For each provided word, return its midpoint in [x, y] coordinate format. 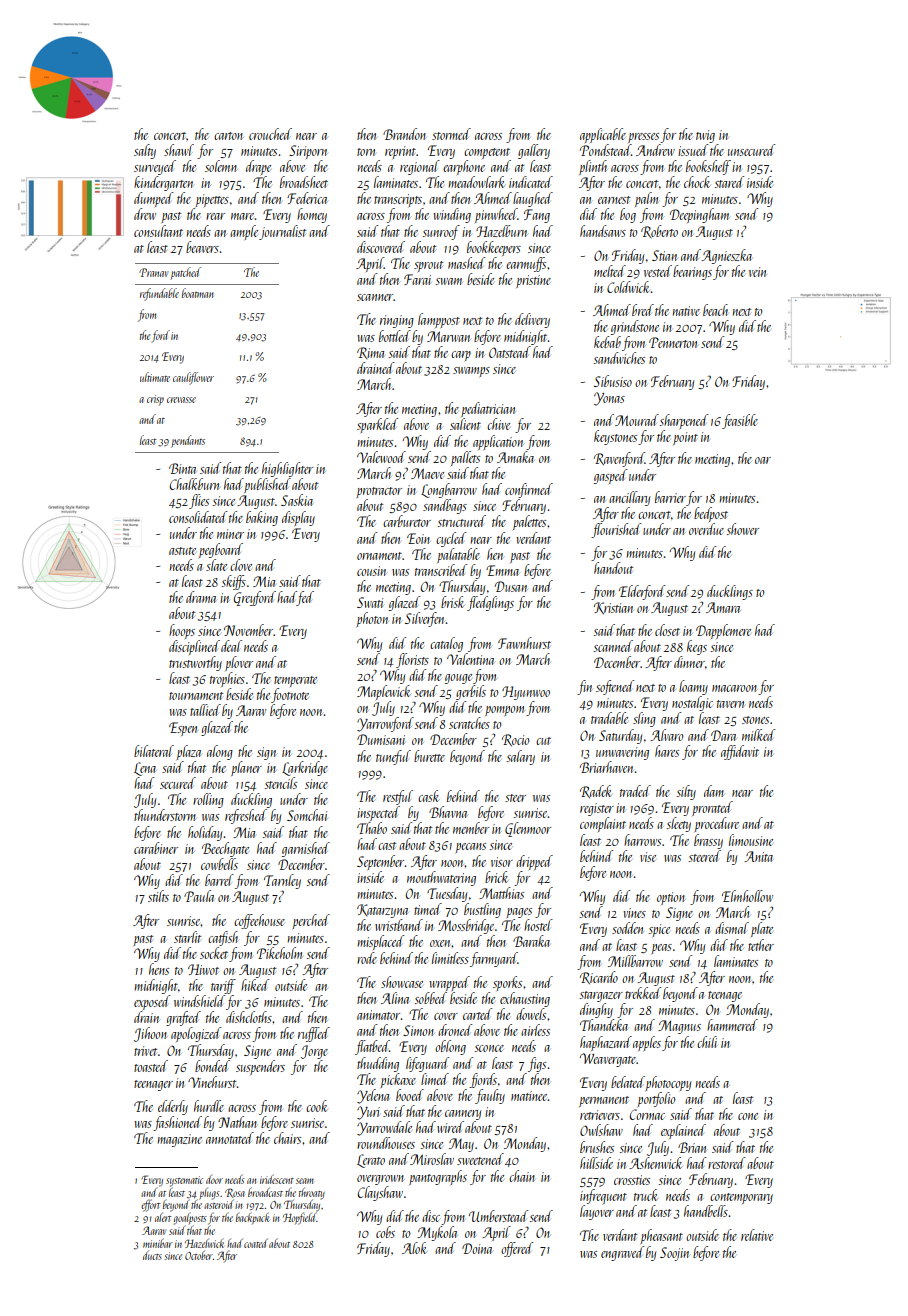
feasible [740, 421]
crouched [270, 134]
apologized [196, 1034]
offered [517, 1249]
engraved [622, 1253]
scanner [375, 297]
